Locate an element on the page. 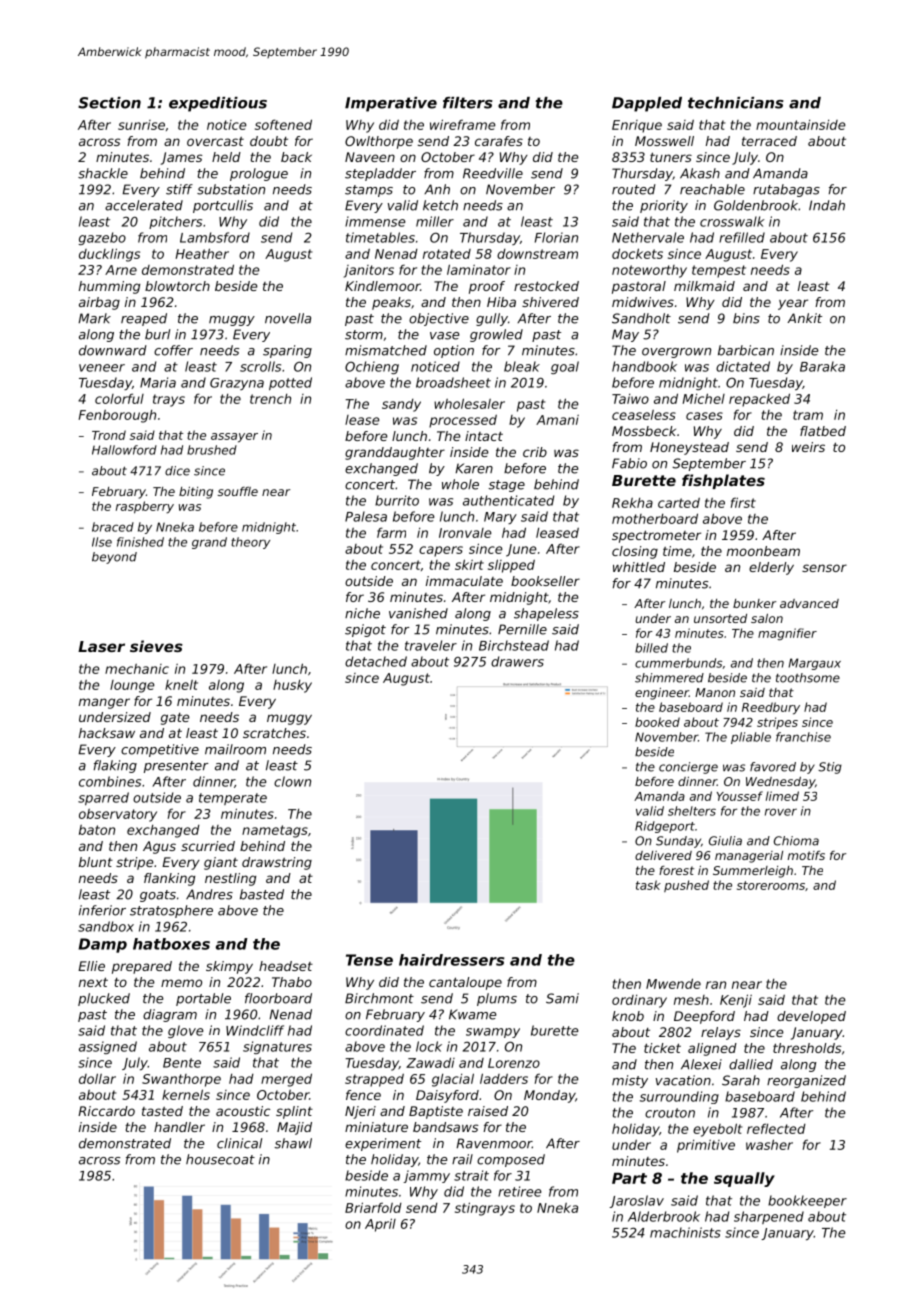 The image size is (924, 1308). sandy is located at coordinates (401, 405).
